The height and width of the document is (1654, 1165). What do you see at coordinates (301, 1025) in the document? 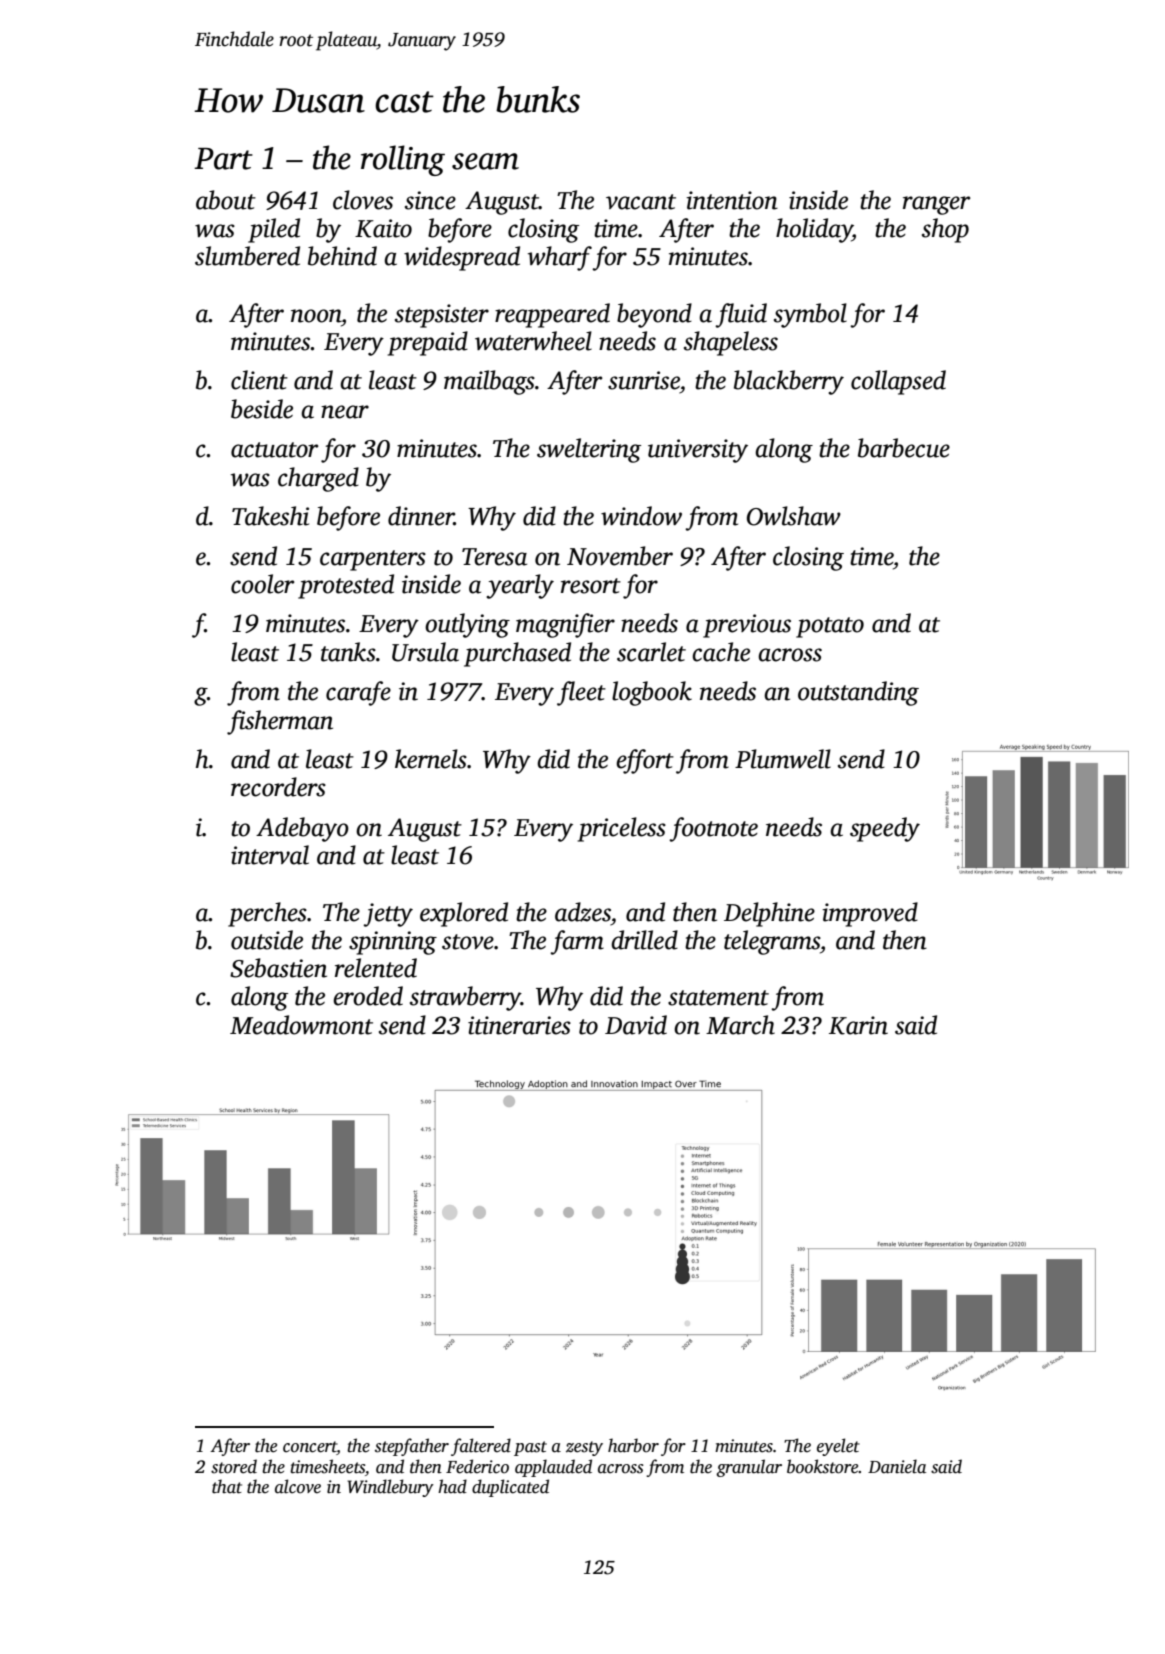
I see `Meadowmont` at bounding box center [301, 1025].
